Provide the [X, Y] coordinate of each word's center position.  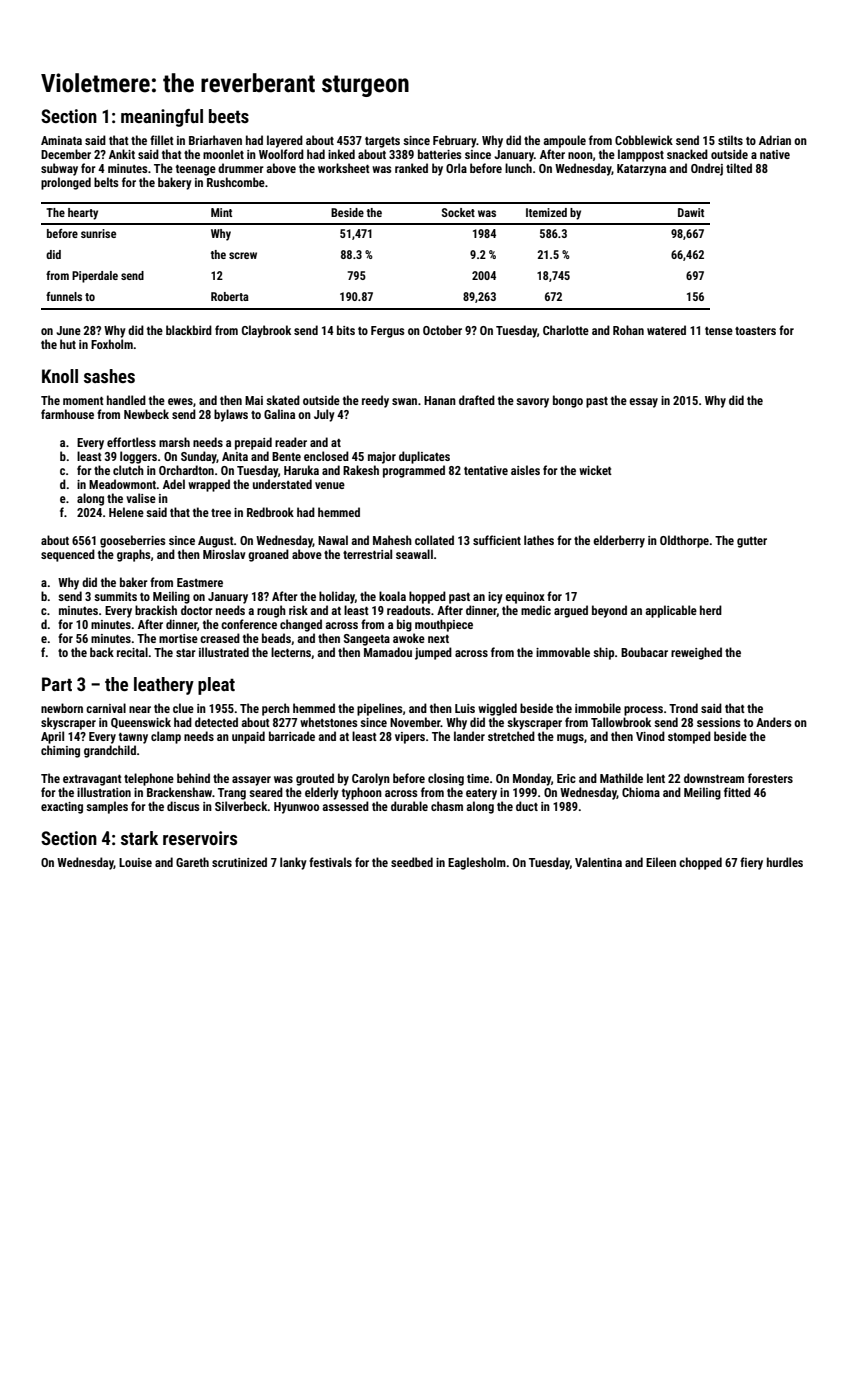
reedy [375, 401]
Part [57, 684]
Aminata [61, 140]
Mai [254, 400]
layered [285, 141]
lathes [539, 540]
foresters [770, 778]
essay [643, 403]
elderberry [619, 541]
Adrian [775, 140]
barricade [292, 736]
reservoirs [200, 838]
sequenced [68, 555]
